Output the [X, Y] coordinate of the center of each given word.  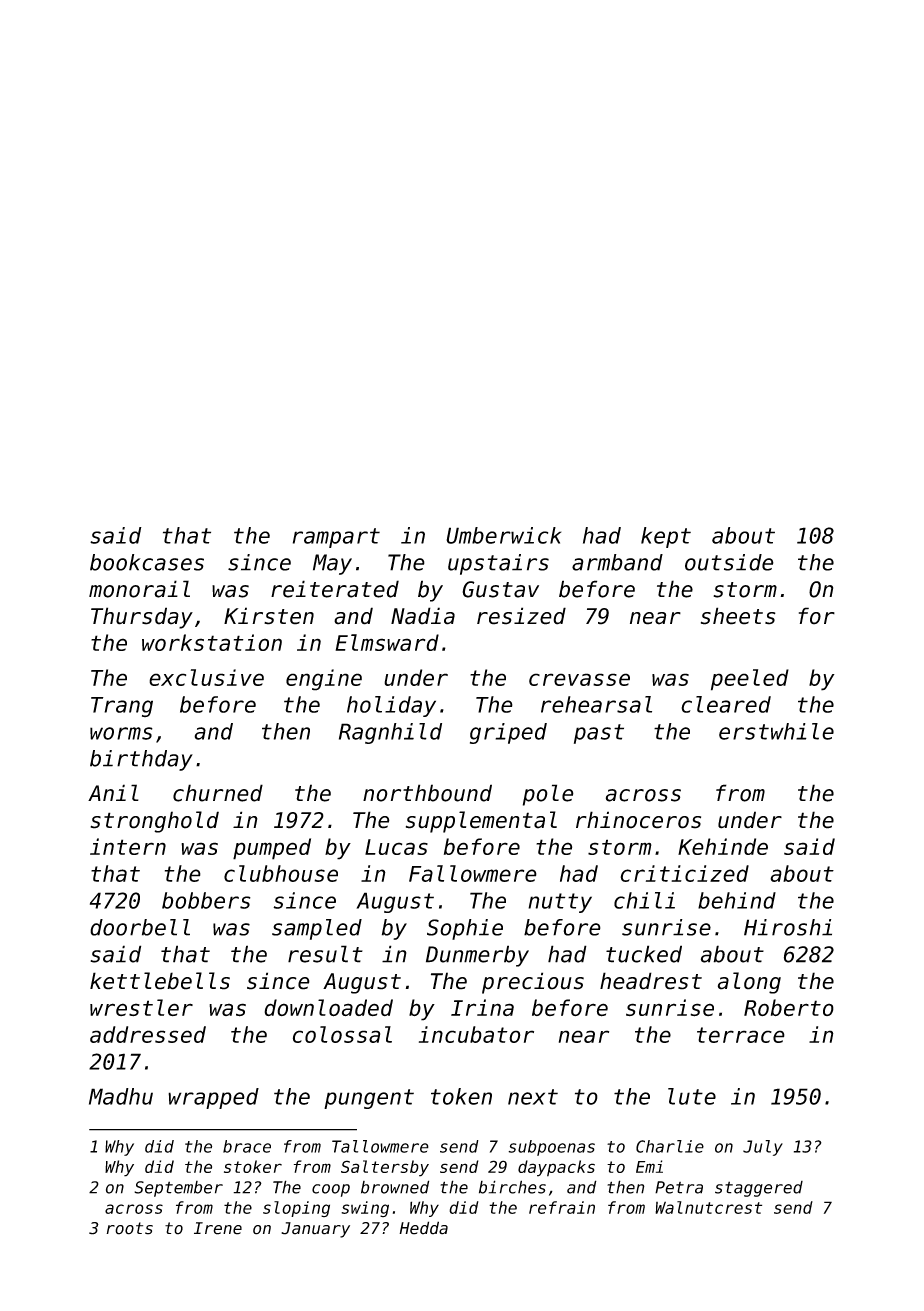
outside [729, 562]
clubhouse [281, 873]
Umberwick [503, 535]
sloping [296, 1209]
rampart [336, 538]
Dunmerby [477, 956]
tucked [644, 954]
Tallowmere [380, 1146]
